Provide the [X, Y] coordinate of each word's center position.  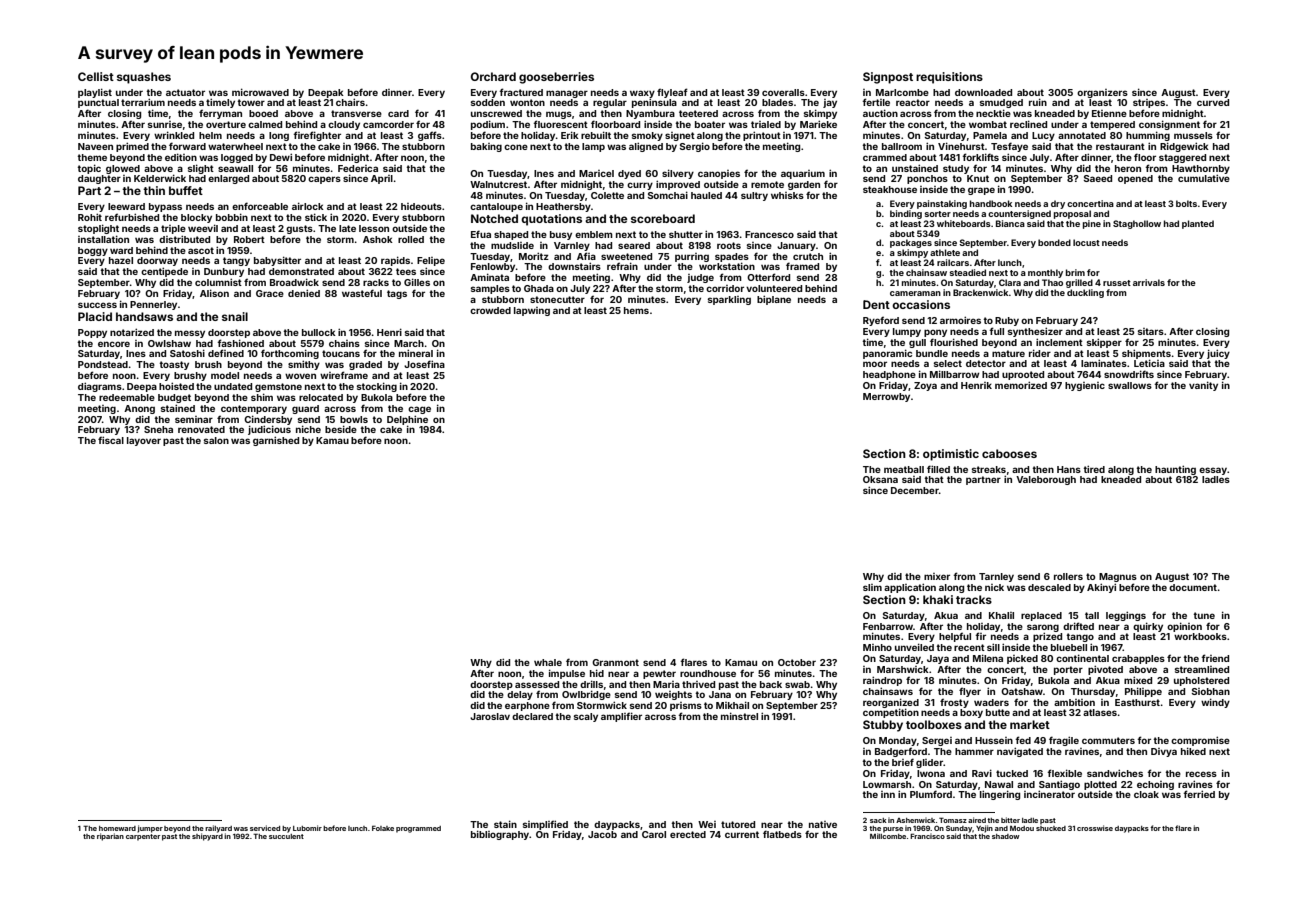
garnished [276, 441]
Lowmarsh [887, 784]
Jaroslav [490, 716]
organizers [1102, 93]
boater [710, 124]
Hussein [994, 740]
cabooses [1009, 453]
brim [1075, 272]
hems [636, 310]
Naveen [95, 146]
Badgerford [901, 752]
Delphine [407, 420]
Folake [383, 828]
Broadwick [294, 282]
